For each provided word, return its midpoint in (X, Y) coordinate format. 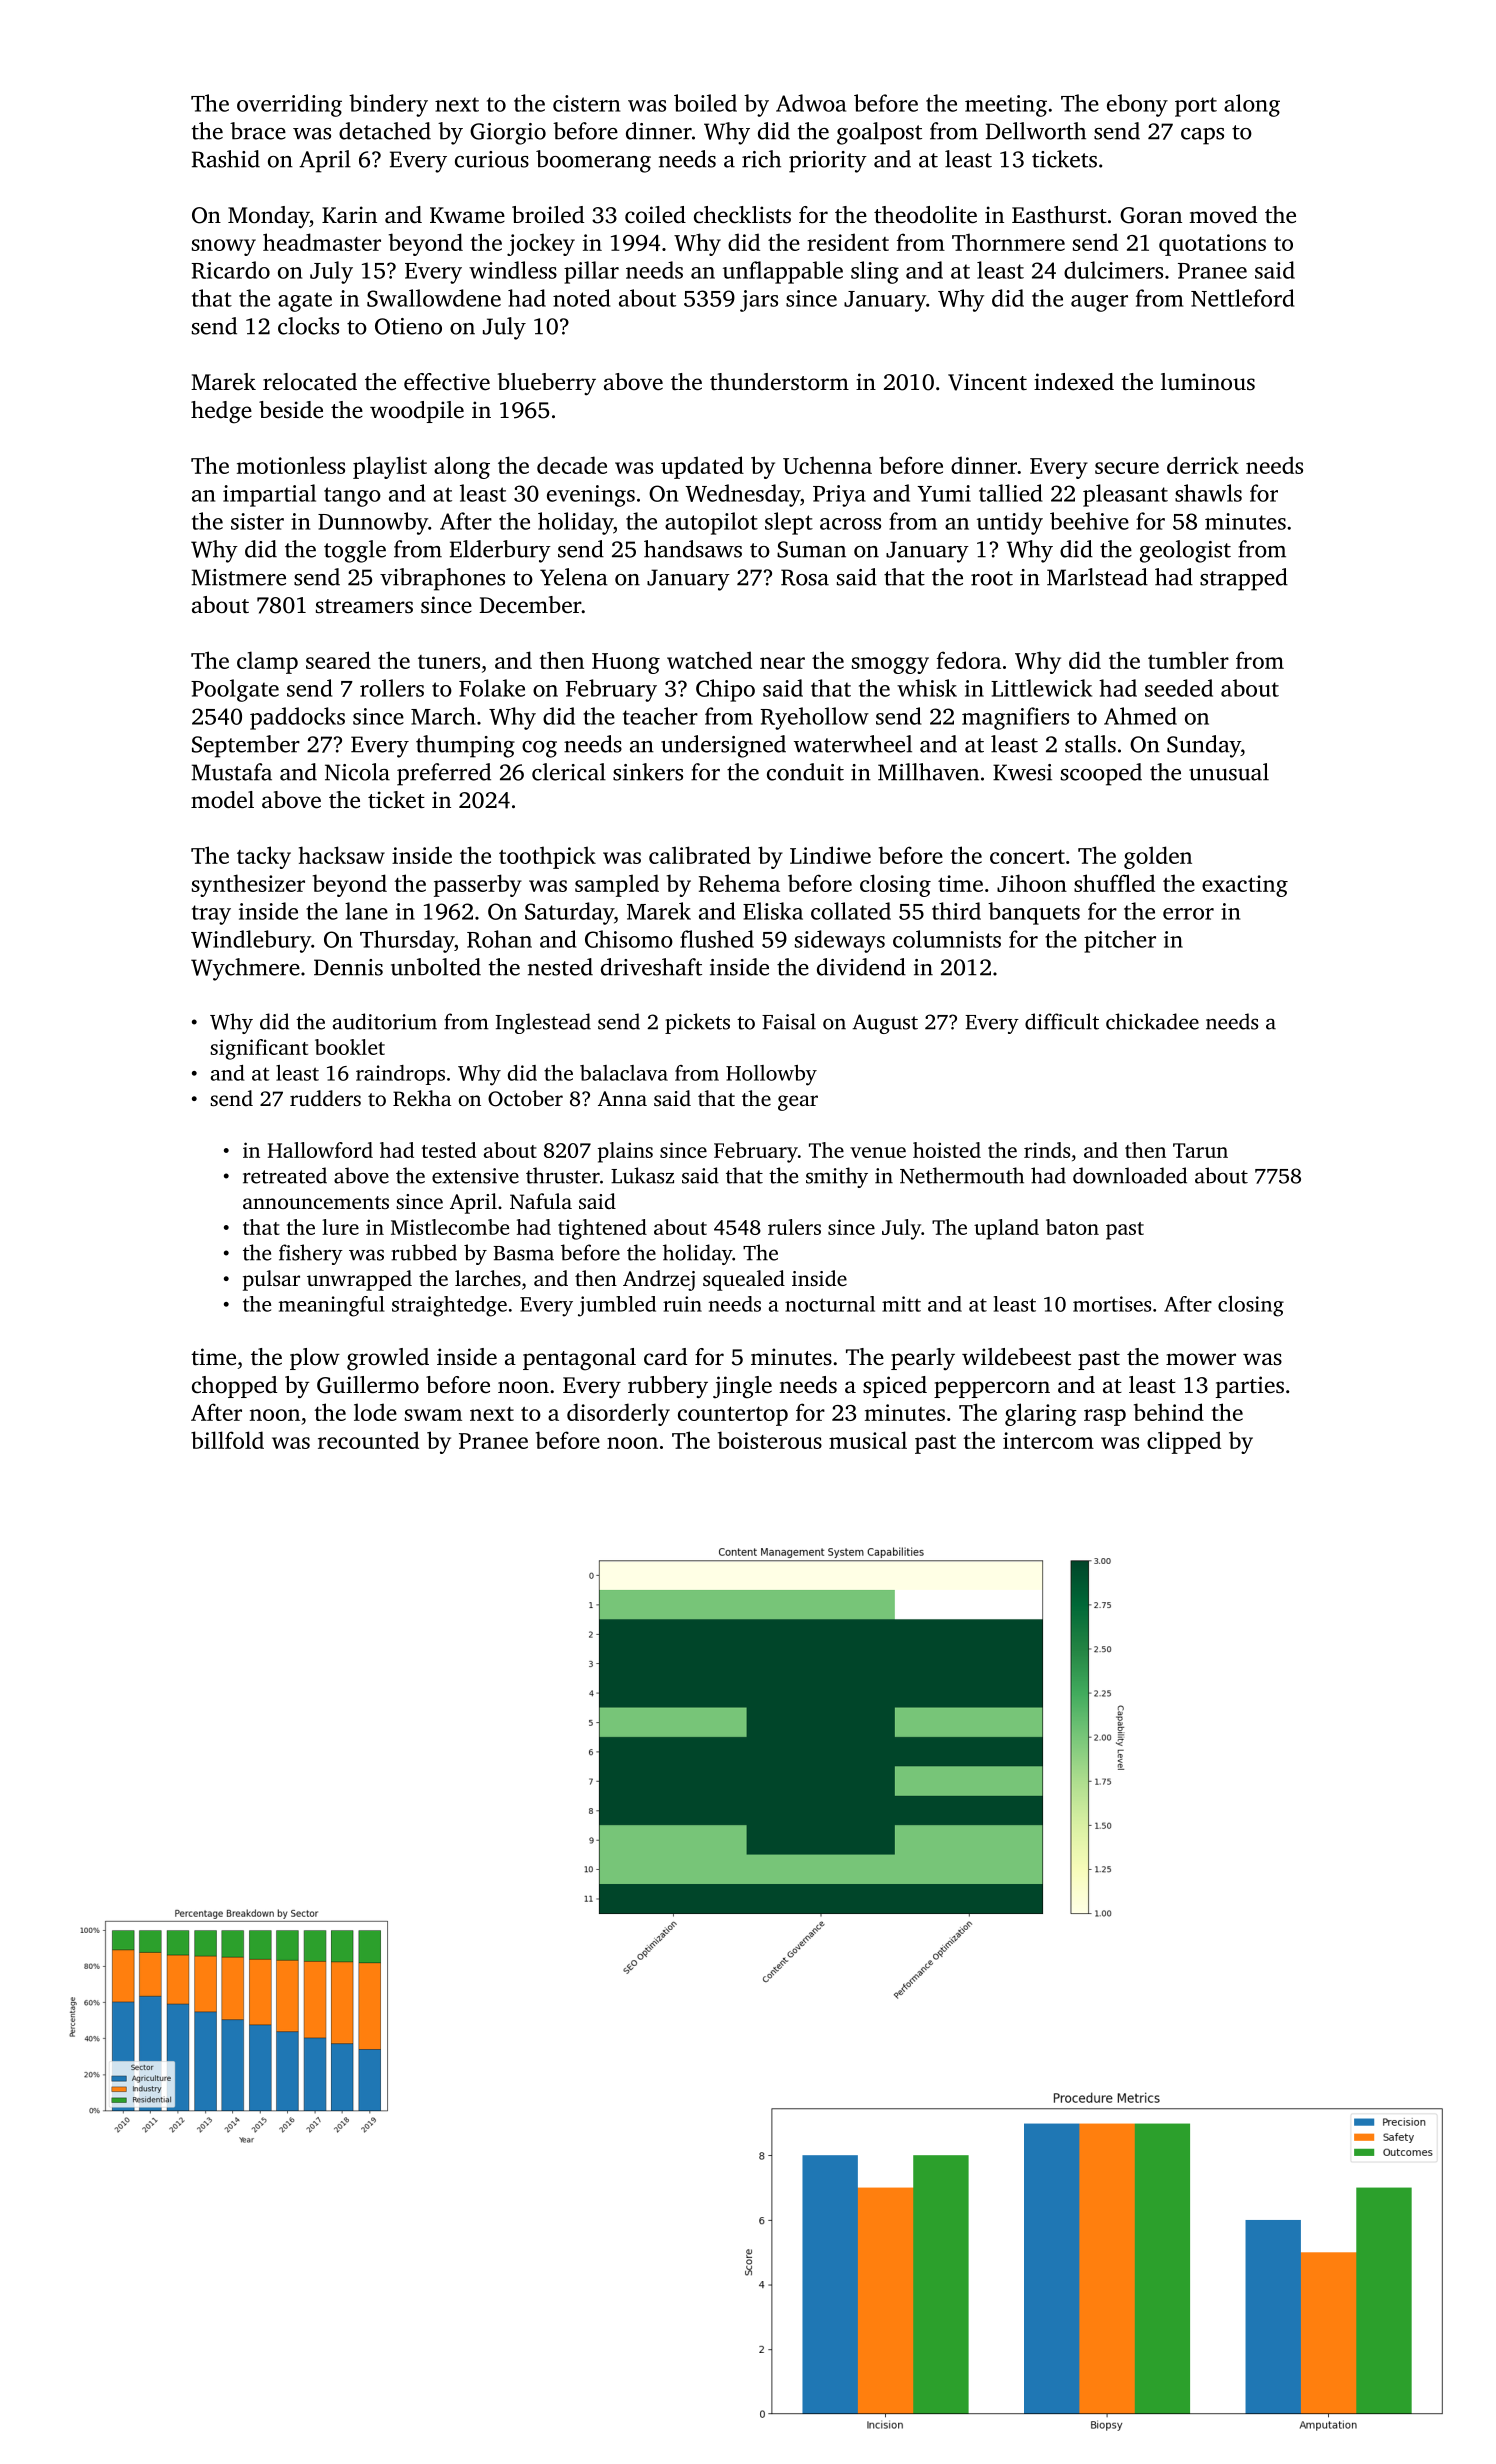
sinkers (648, 772)
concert (1027, 857)
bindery (388, 105)
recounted (368, 1440)
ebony (1137, 105)
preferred (444, 774)
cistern (586, 103)
